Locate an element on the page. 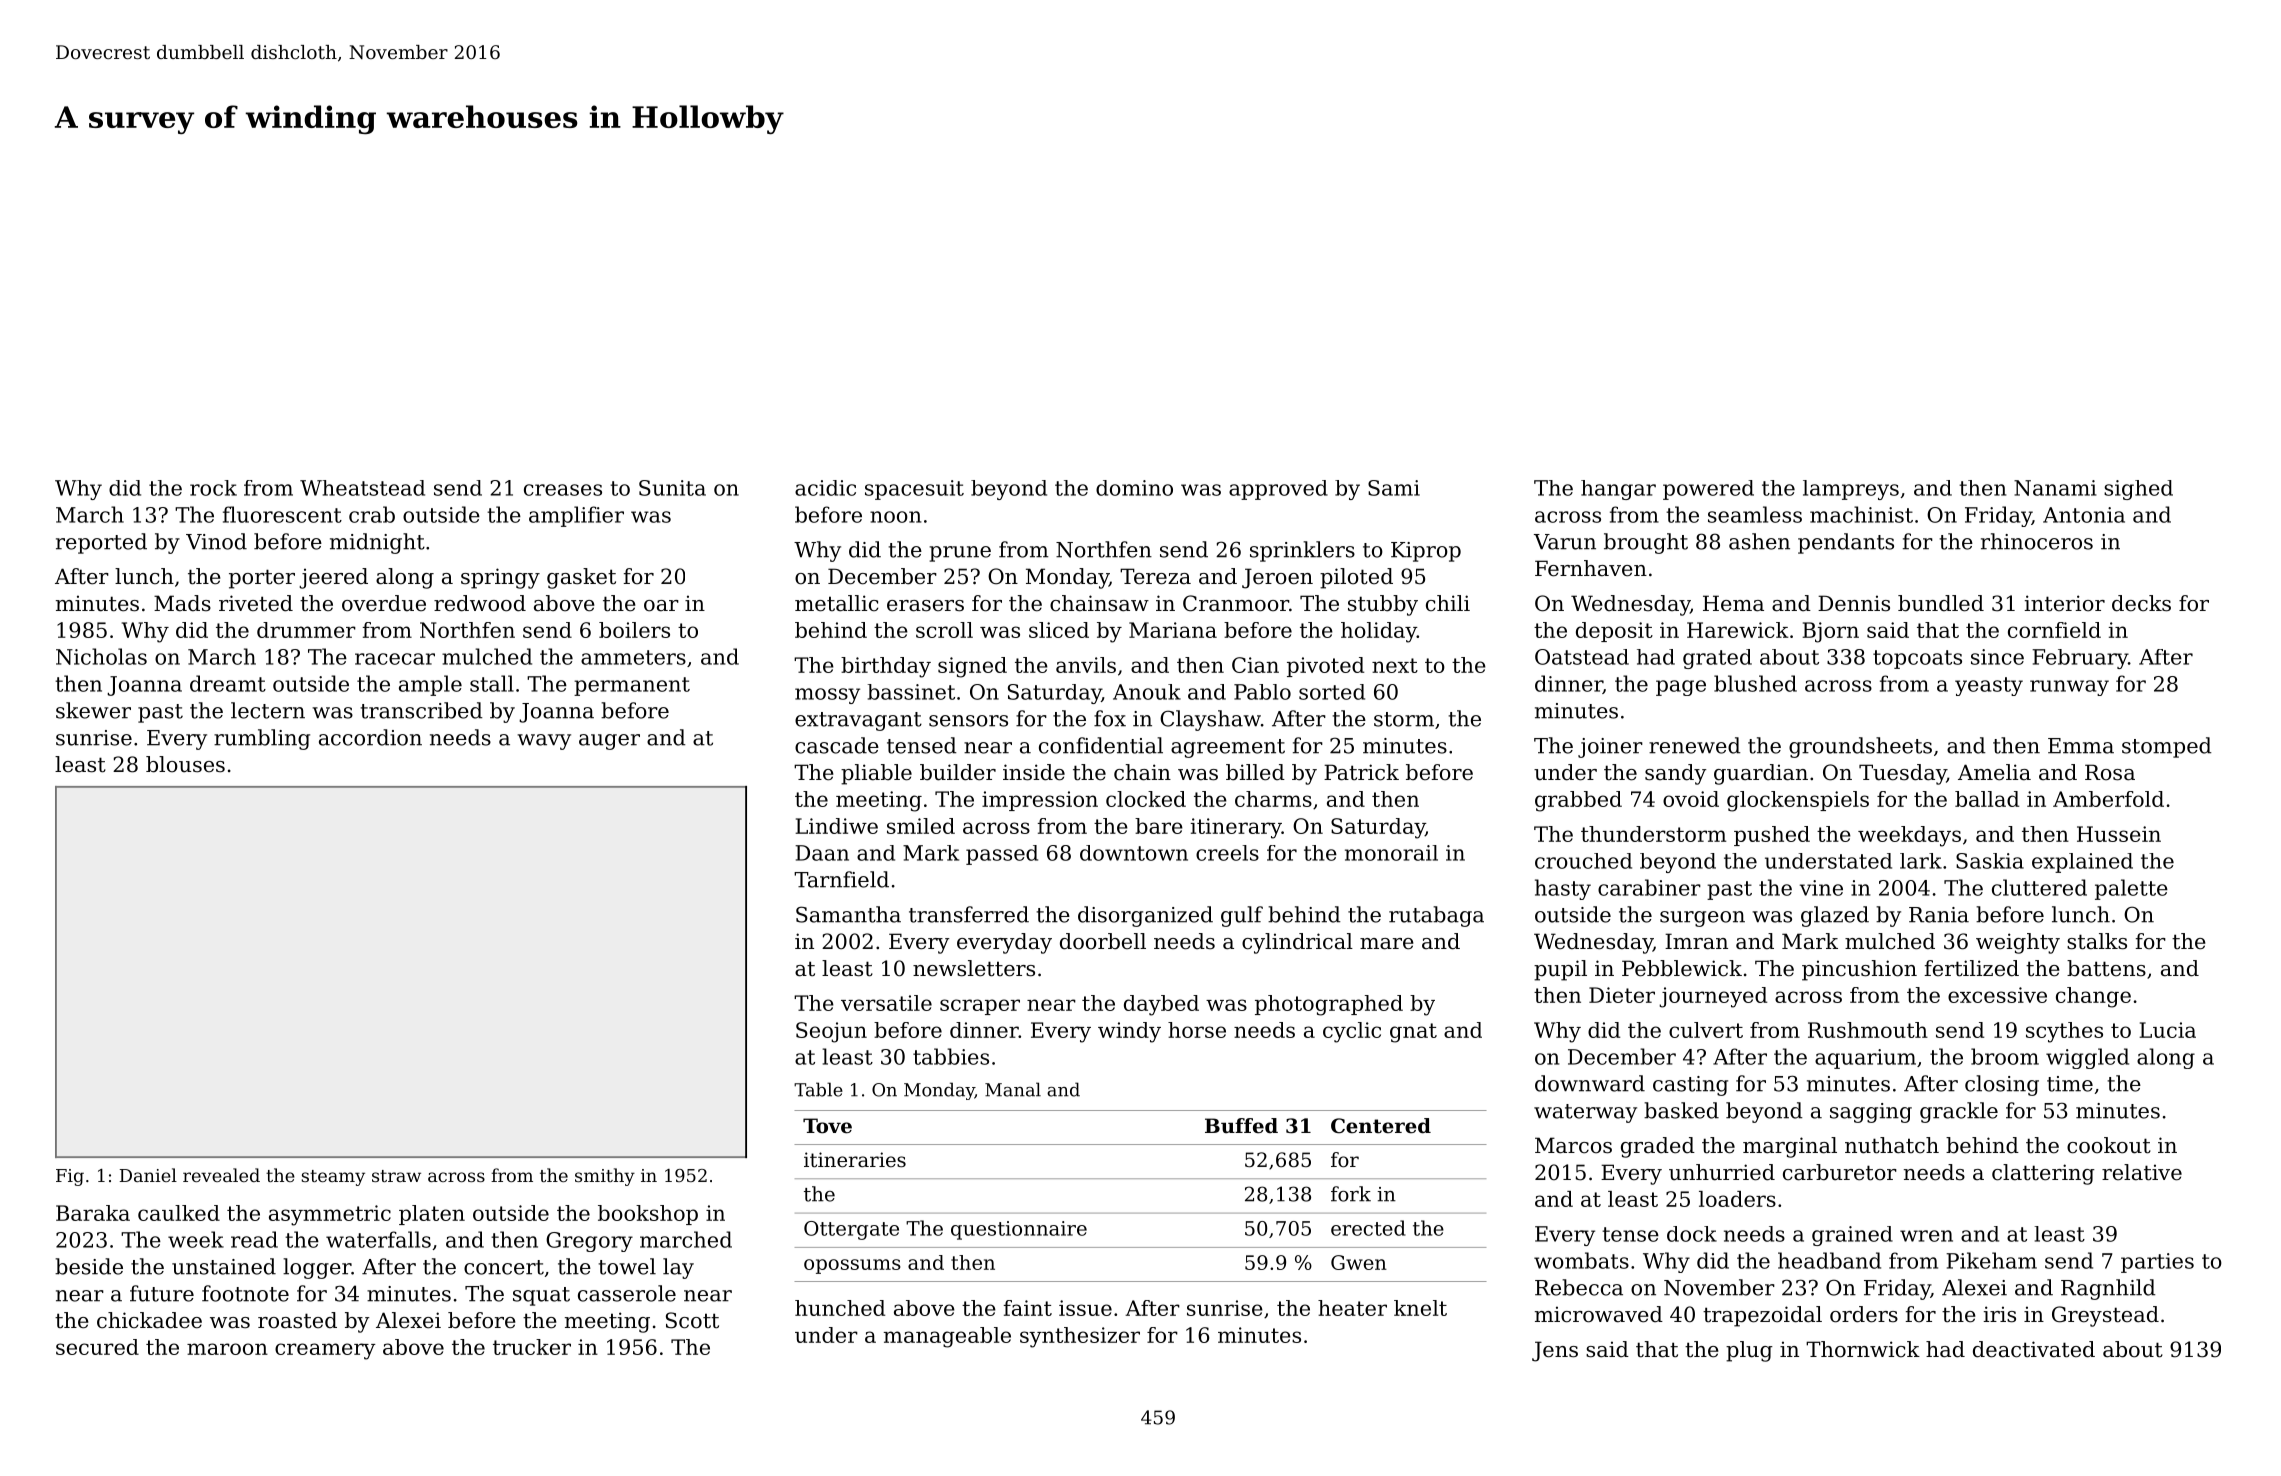  logger is located at coordinates (317, 1268).
